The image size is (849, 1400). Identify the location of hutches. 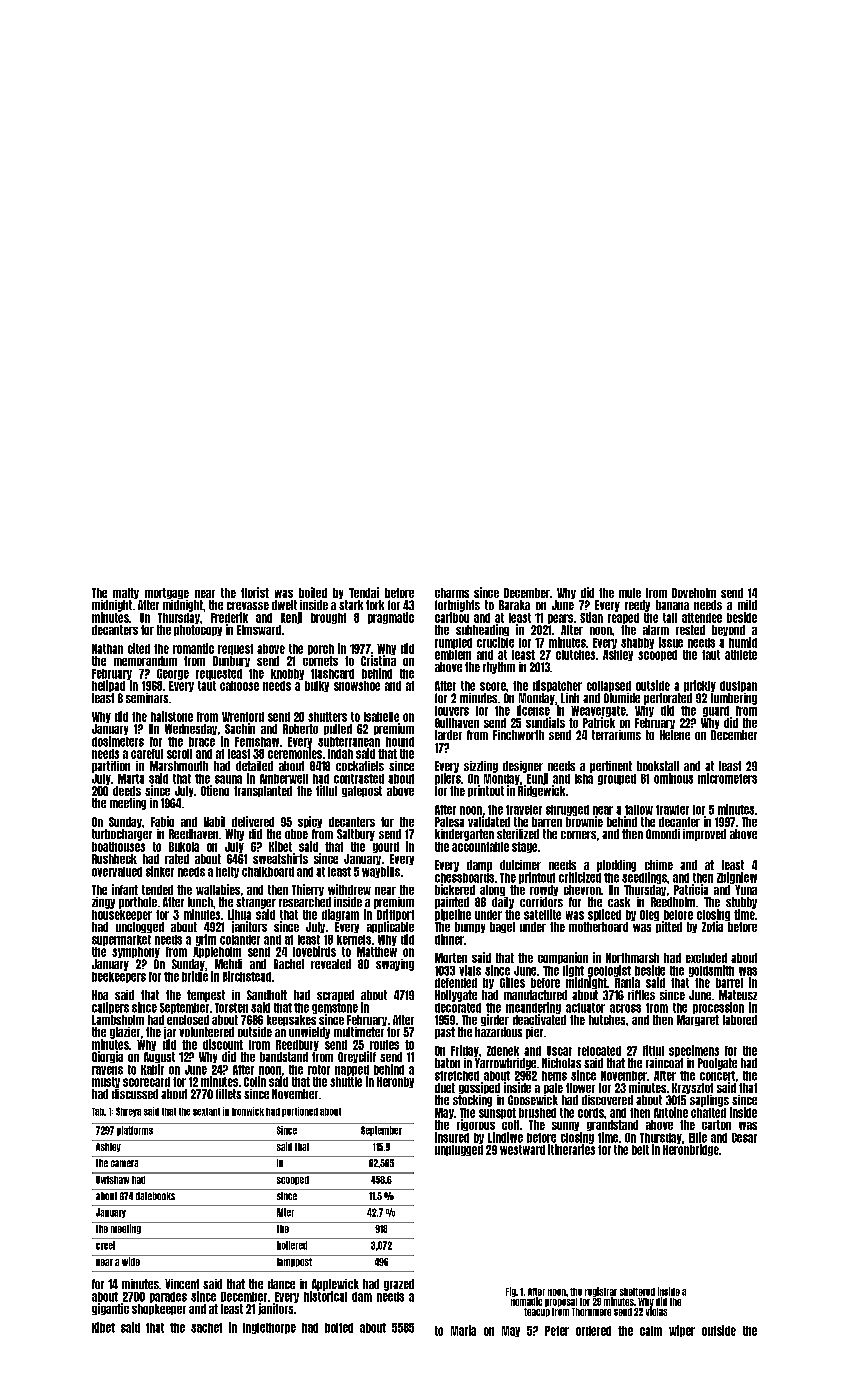
(607, 1020).
